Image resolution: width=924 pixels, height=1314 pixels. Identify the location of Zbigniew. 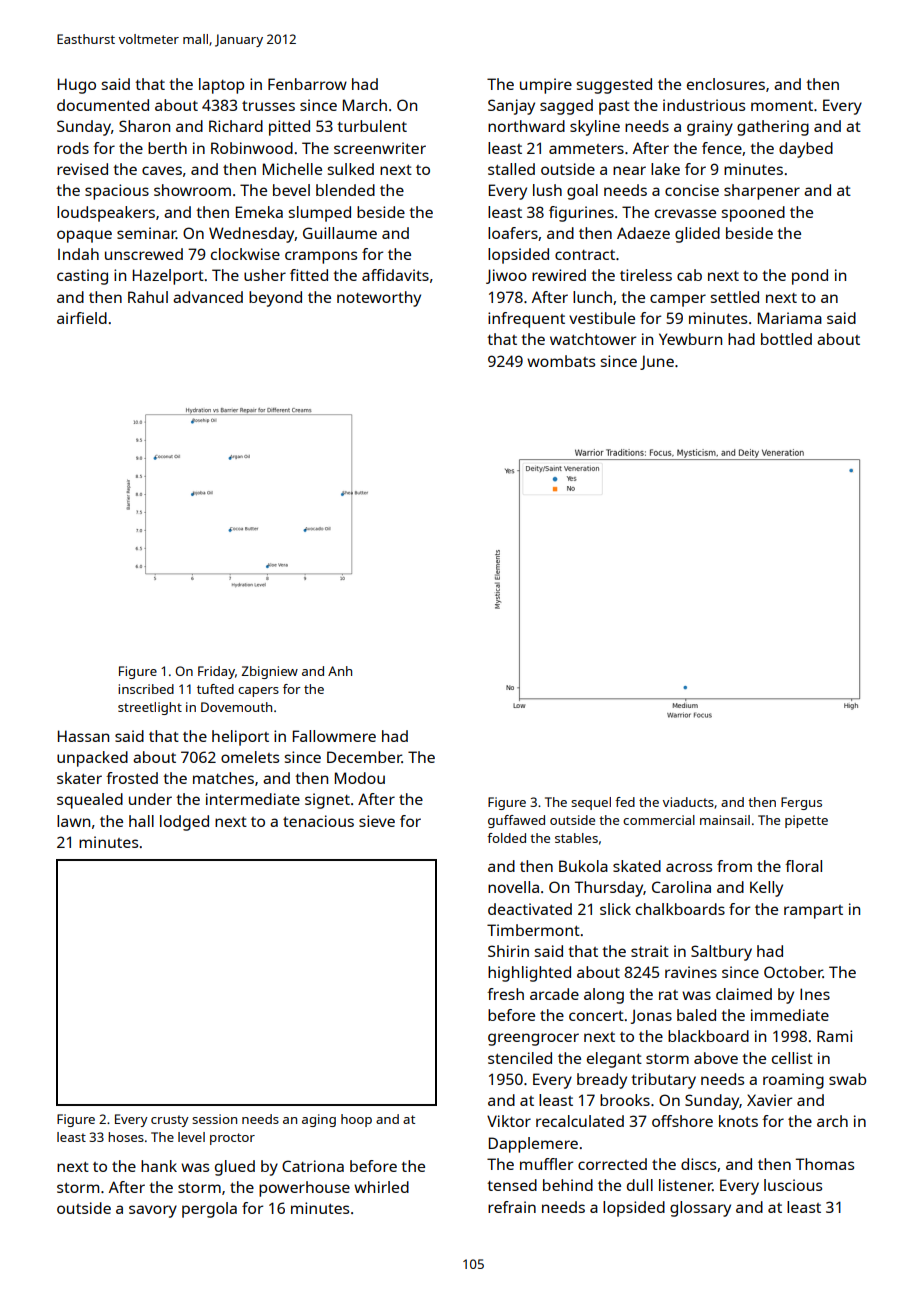
(269, 672).
